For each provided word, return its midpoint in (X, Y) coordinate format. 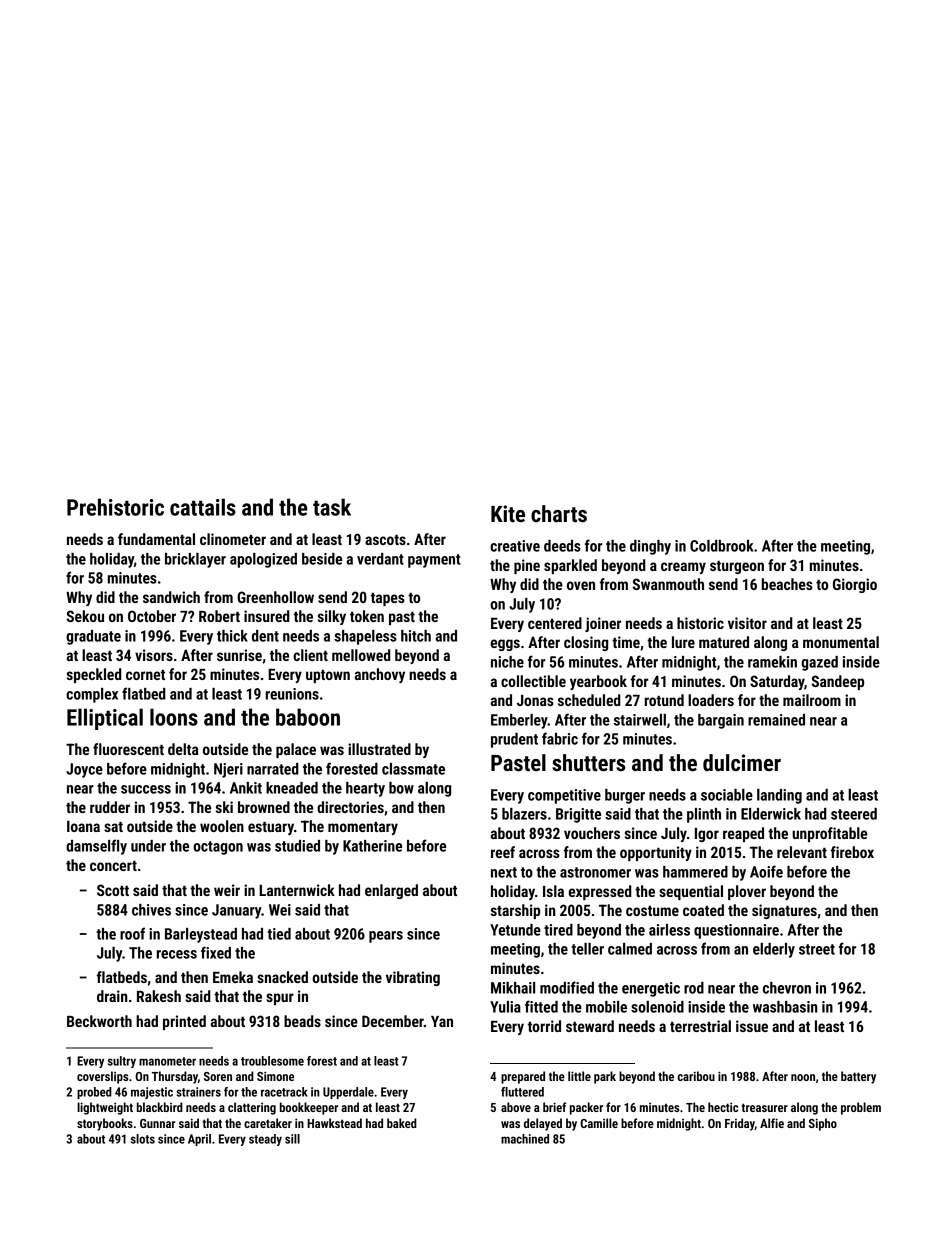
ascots (385, 540)
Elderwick (771, 814)
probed (94, 1093)
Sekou (85, 616)
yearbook (598, 682)
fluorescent (128, 749)
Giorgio (855, 585)
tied (279, 934)
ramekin (772, 662)
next (504, 872)
